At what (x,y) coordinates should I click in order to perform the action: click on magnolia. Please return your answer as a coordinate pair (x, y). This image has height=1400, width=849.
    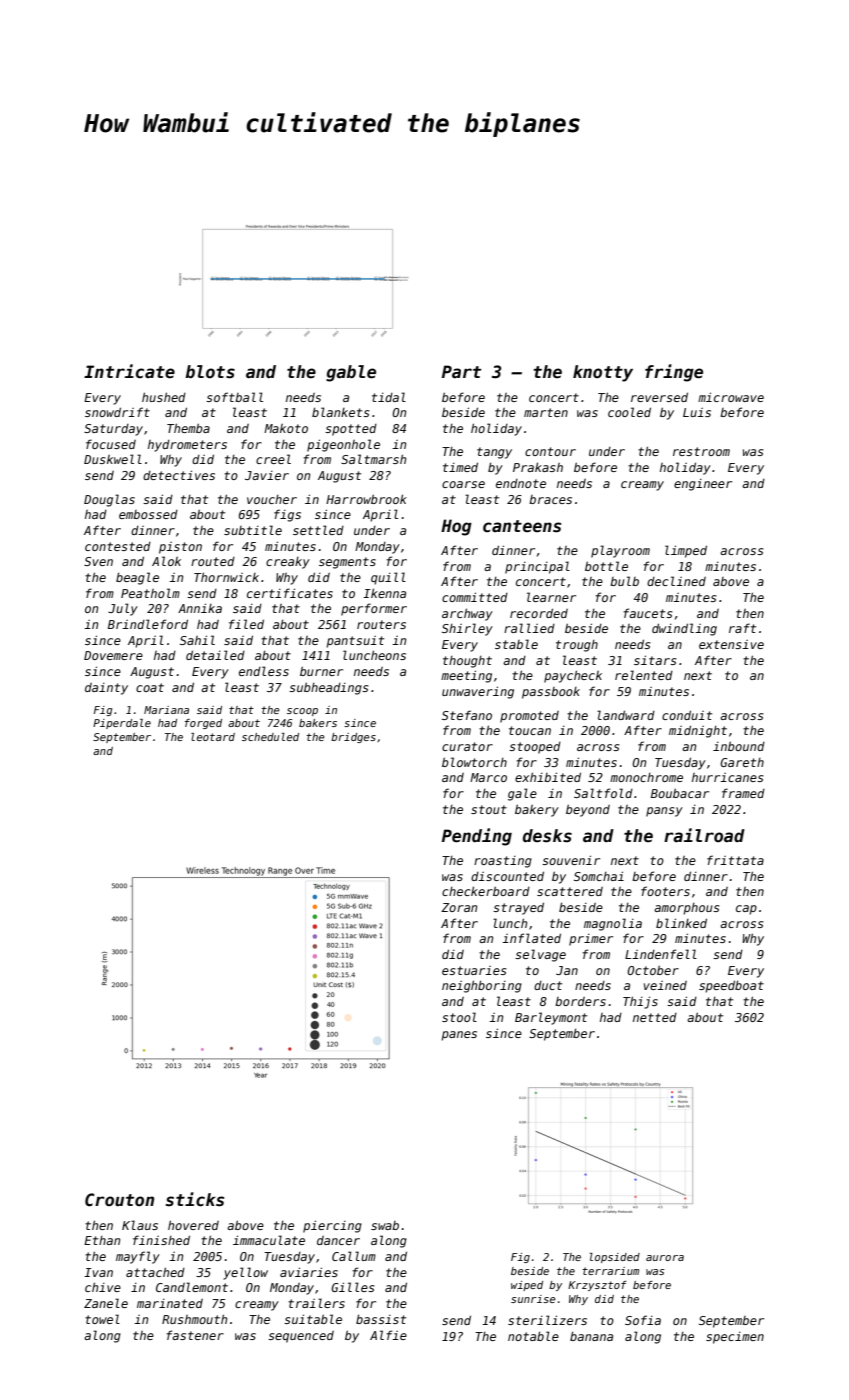
    Looking at the image, I should click on (613, 924).
